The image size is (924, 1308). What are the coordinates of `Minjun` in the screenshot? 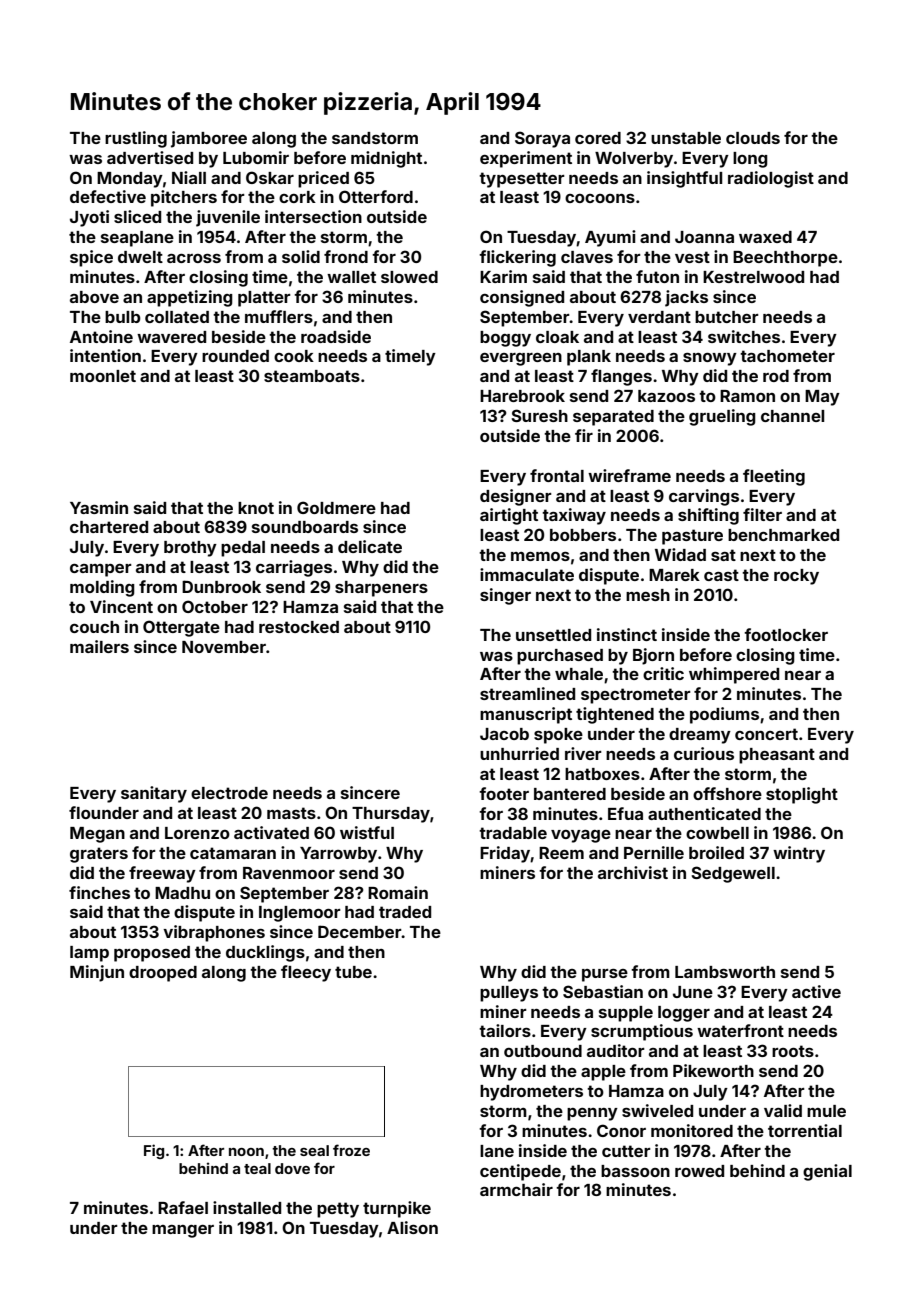 It's located at (97, 973).
